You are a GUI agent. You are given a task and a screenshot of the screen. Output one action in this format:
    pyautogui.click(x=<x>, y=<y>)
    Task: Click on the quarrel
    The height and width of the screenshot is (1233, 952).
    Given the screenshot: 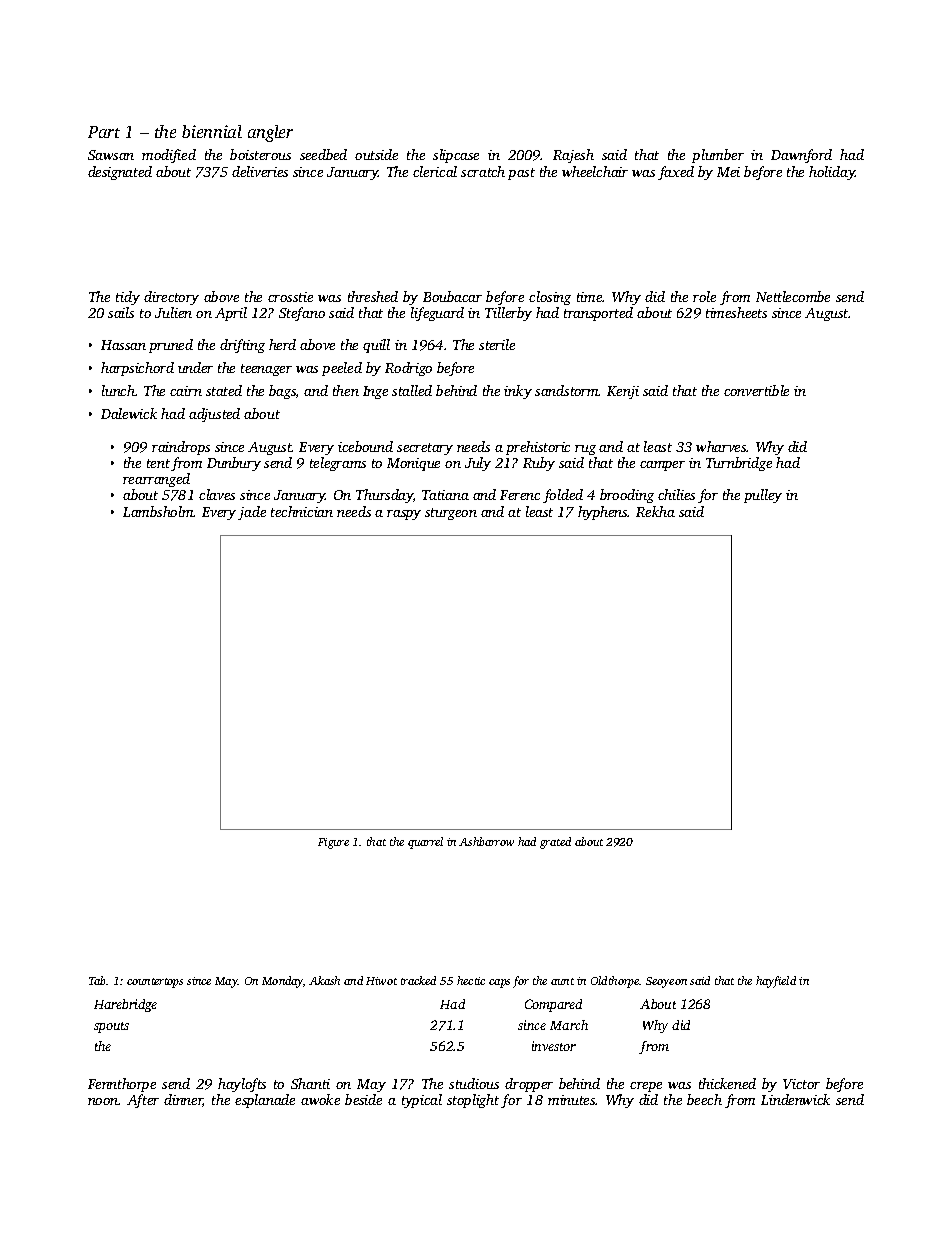 What is the action you would take?
    pyautogui.click(x=425, y=843)
